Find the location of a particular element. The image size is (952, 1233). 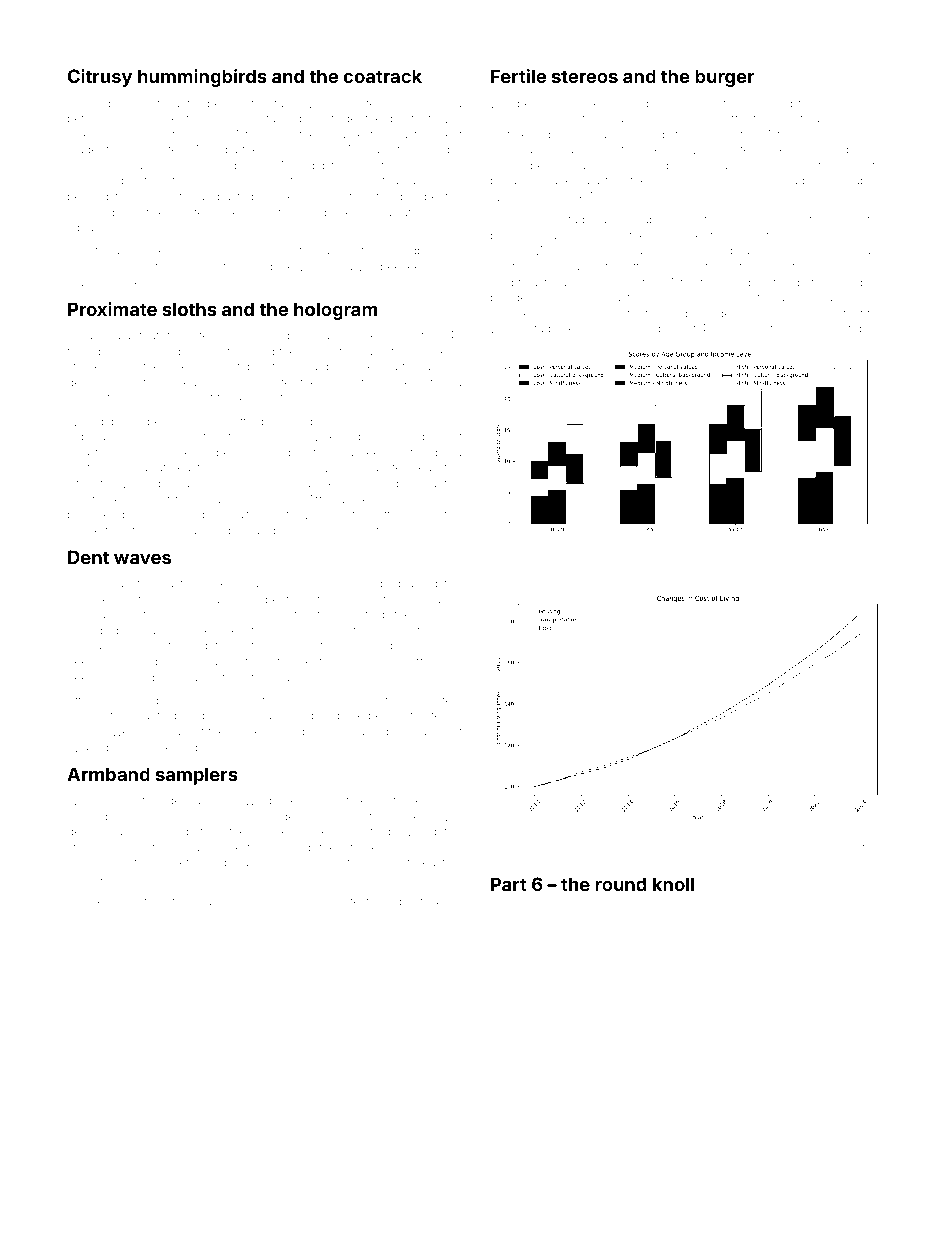

faded is located at coordinates (446, 382).
